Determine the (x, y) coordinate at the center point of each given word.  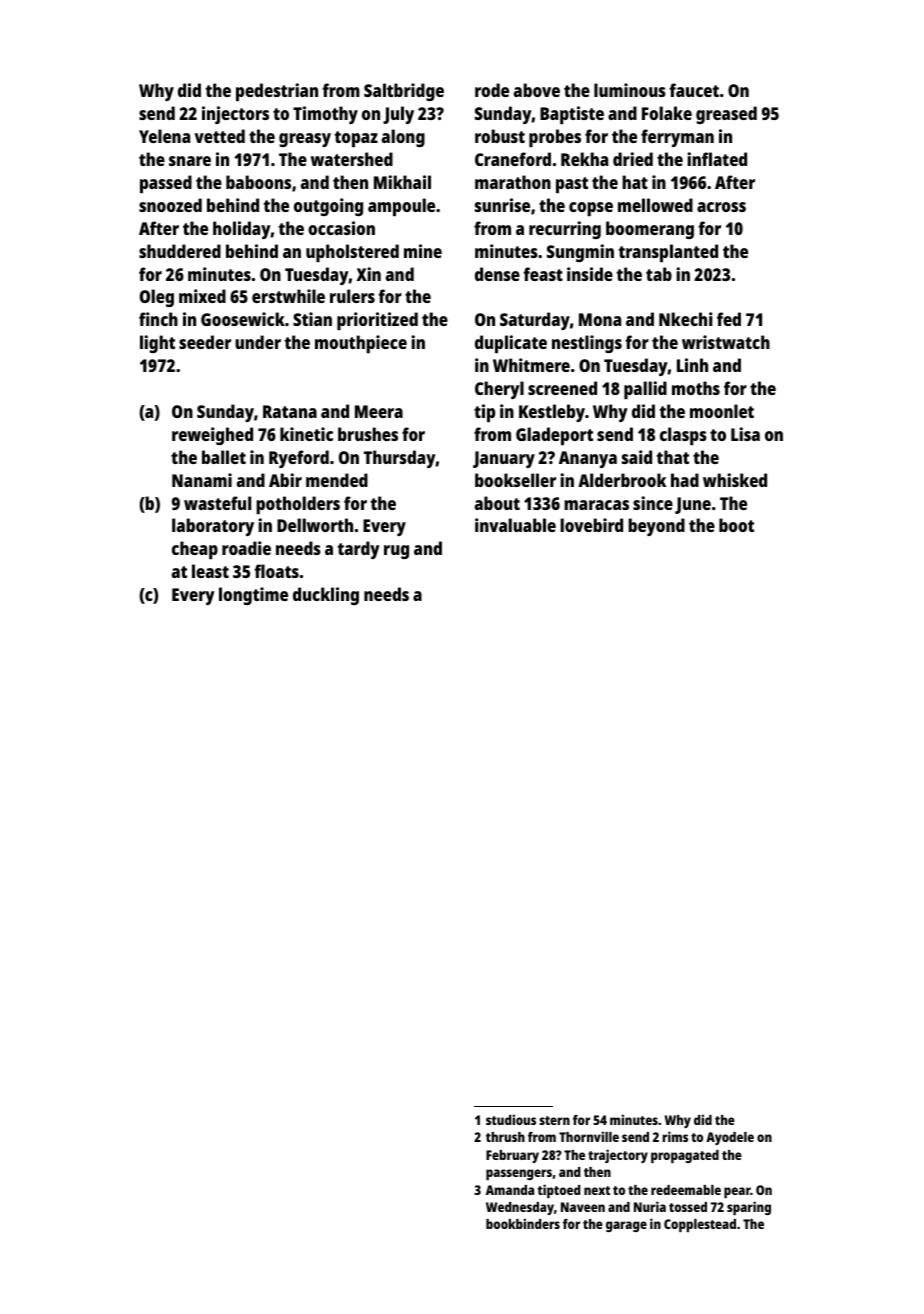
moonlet (722, 411)
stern (554, 1120)
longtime (253, 596)
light (157, 344)
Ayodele (730, 1138)
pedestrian (277, 92)
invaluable (515, 525)
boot (736, 525)
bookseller (515, 480)
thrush (505, 1137)
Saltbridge (404, 92)
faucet (694, 90)
